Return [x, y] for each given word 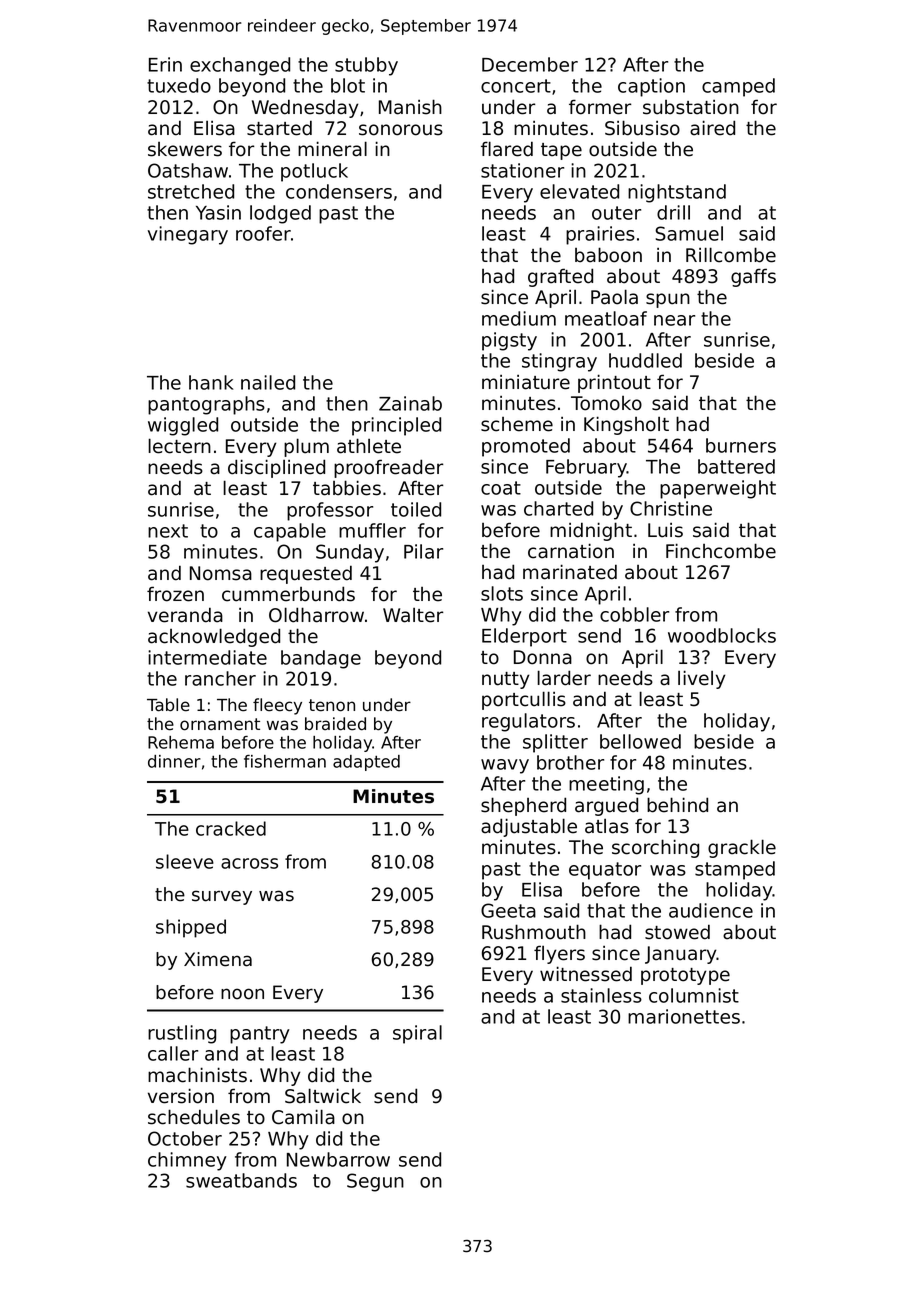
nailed [268, 382]
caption [651, 87]
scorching [655, 848]
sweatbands [241, 1180]
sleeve [185, 861]
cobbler [634, 614]
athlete [369, 446]
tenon [332, 705]
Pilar [423, 551]
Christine [671, 508]
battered [736, 466]
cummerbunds [288, 594]
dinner [174, 761]
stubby [366, 66]
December [530, 64]
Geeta [508, 910]
